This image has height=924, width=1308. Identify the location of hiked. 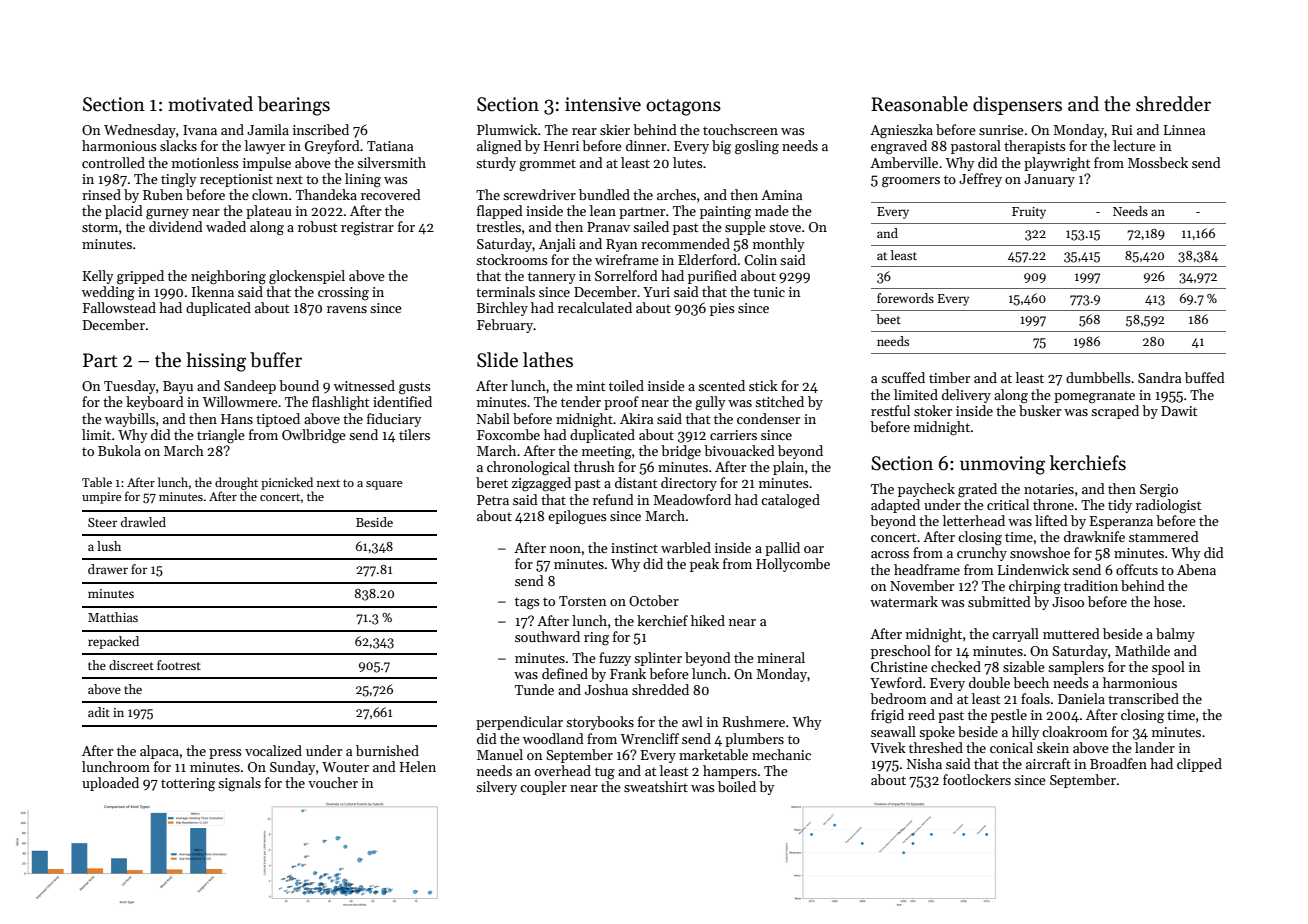
(708, 620).
